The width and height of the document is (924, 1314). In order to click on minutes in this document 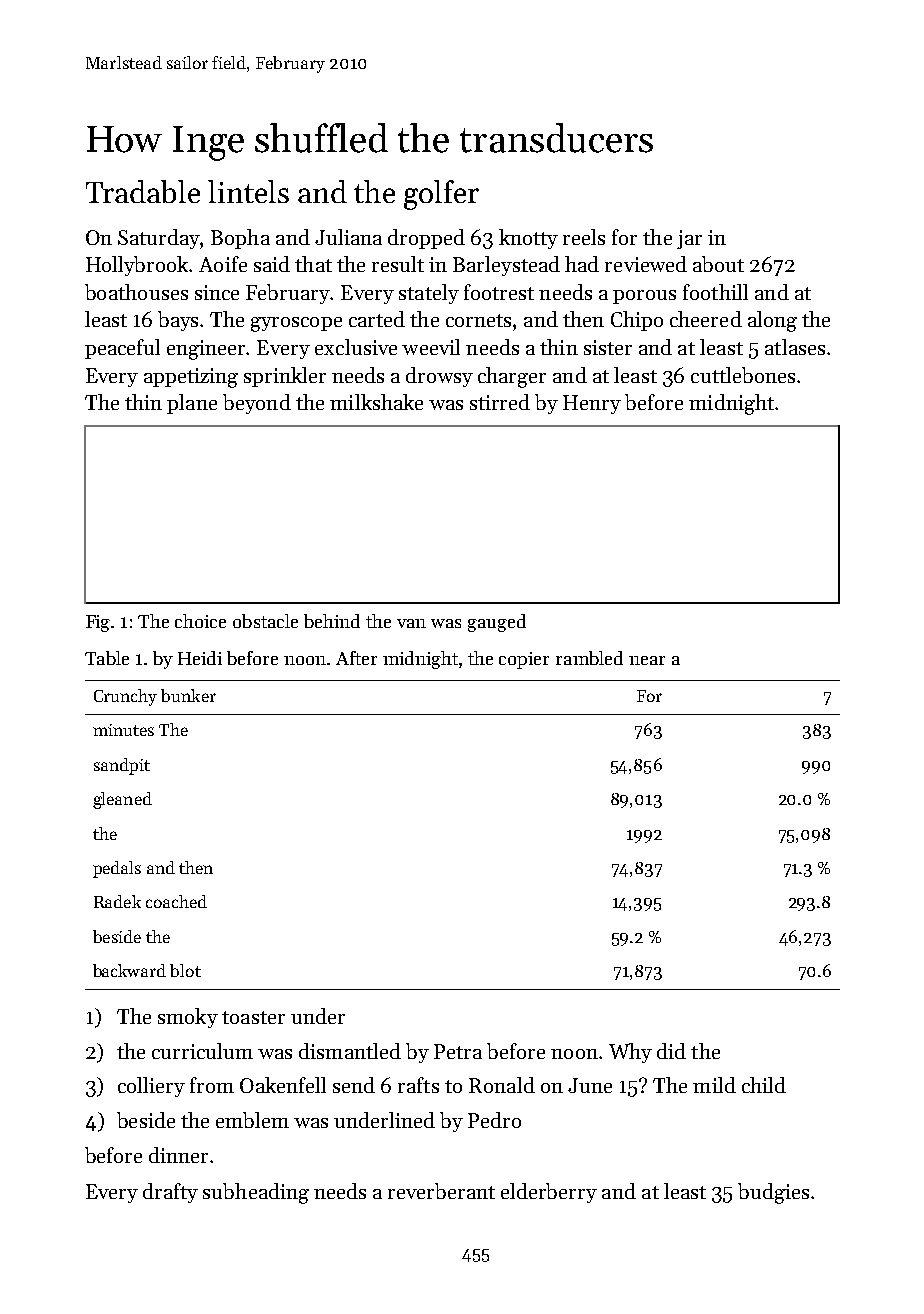, I will do `click(123, 730)`.
